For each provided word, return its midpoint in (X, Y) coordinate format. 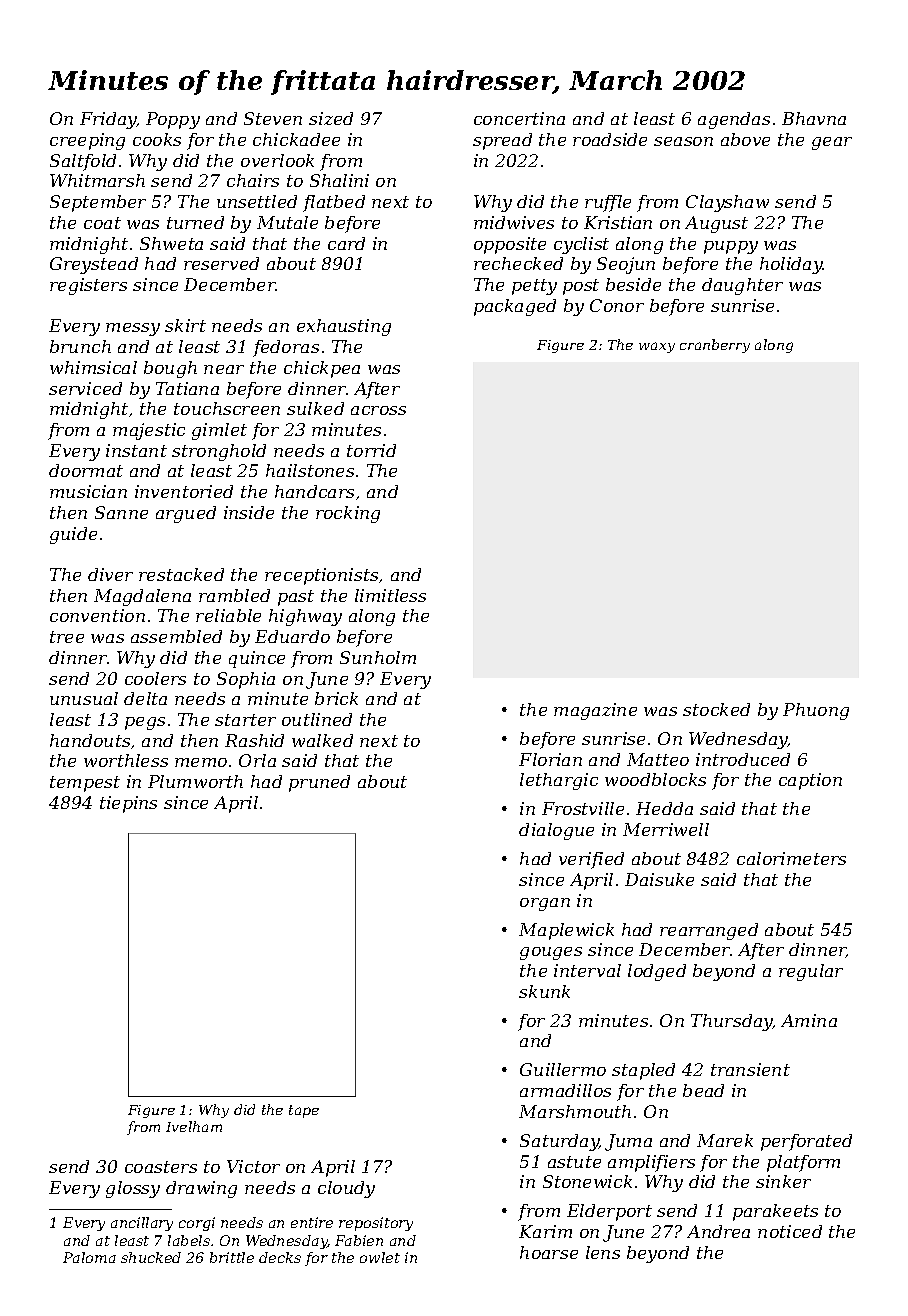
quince (257, 659)
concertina (519, 118)
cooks (157, 139)
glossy (133, 1189)
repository (376, 1224)
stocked (716, 709)
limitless (390, 595)
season (683, 141)
